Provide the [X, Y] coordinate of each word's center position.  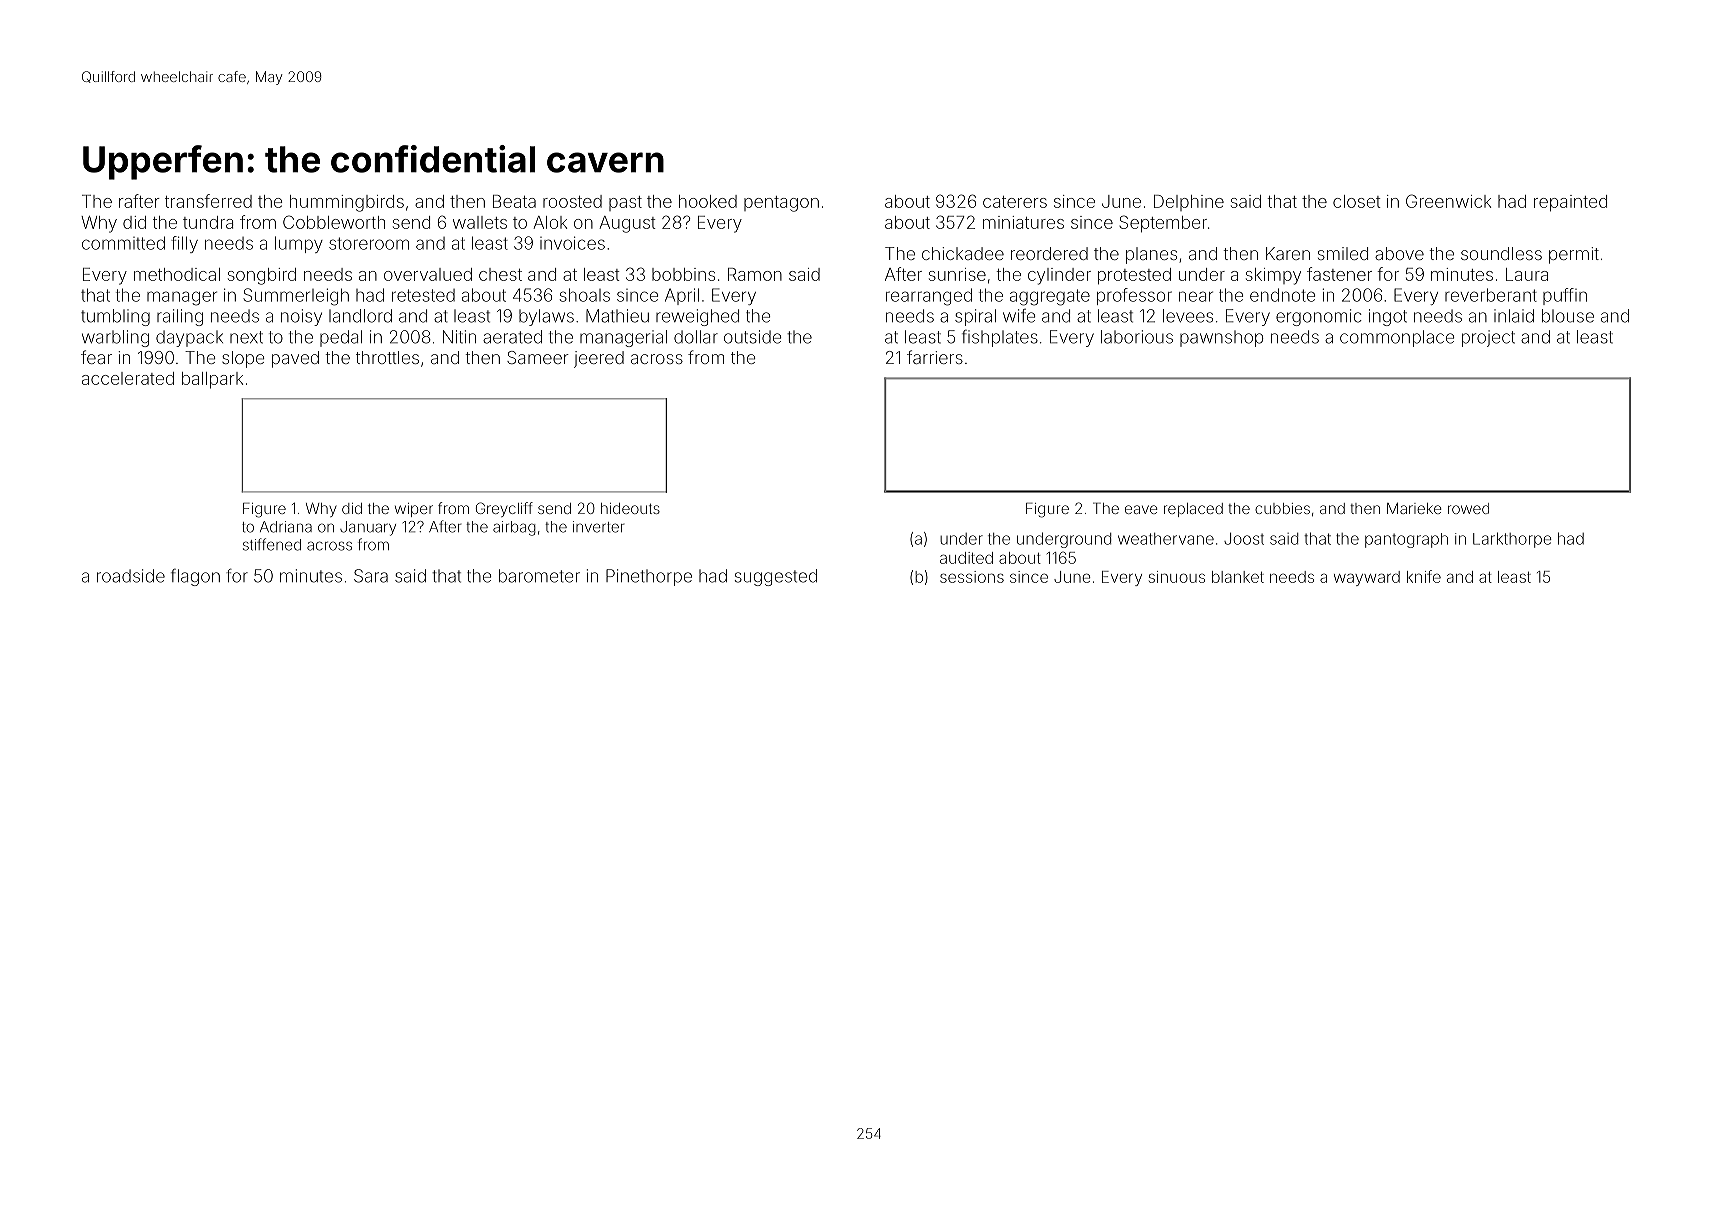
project [1488, 338]
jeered [599, 359]
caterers [1015, 202]
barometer [539, 576]
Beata [514, 201]
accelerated [128, 378]
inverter [598, 527]
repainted [1570, 203]
